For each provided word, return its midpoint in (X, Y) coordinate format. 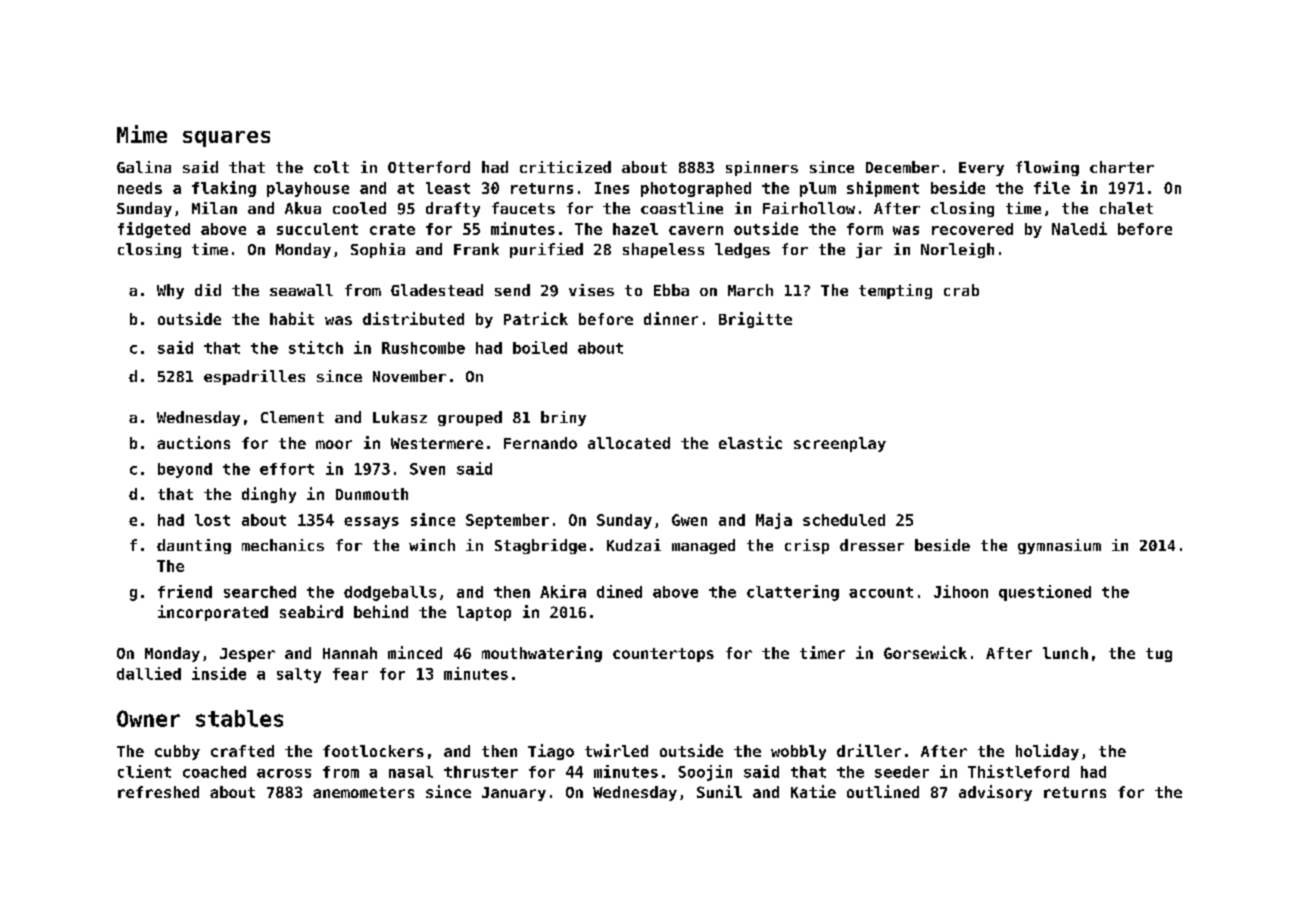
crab (961, 290)
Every (981, 169)
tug (1159, 655)
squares (226, 139)
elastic (750, 442)
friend (185, 591)
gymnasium (1059, 546)
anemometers (363, 792)
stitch (316, 347)
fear (350, 674)
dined (619, 591)
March (750, 290)
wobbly (798, 752)
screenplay (840, 444)
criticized (565, 167)
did (208, 290)
